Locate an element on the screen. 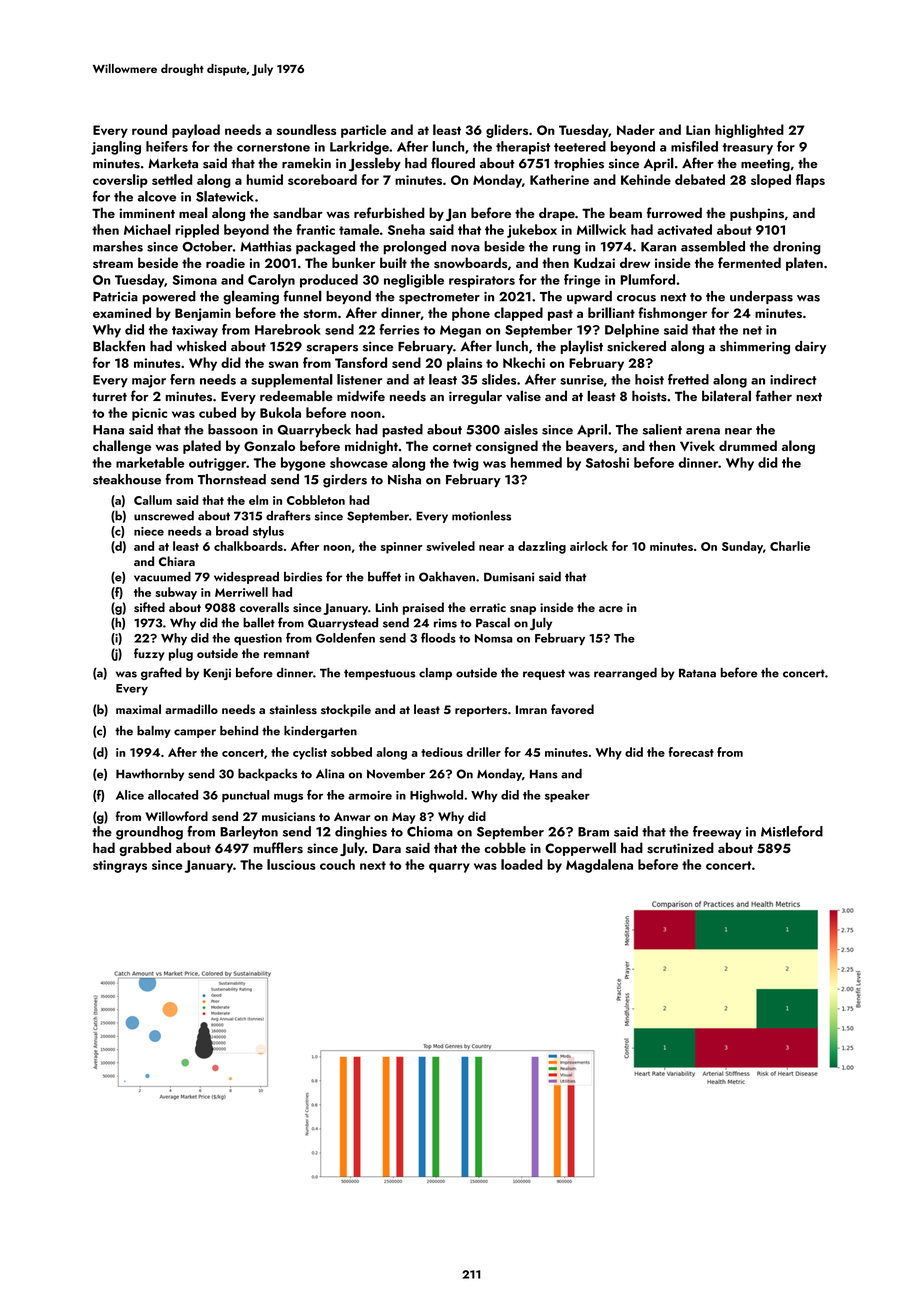 The width and height of the screenshot is (924, 1308). Magdalena is located at coordinates (599, 866).
